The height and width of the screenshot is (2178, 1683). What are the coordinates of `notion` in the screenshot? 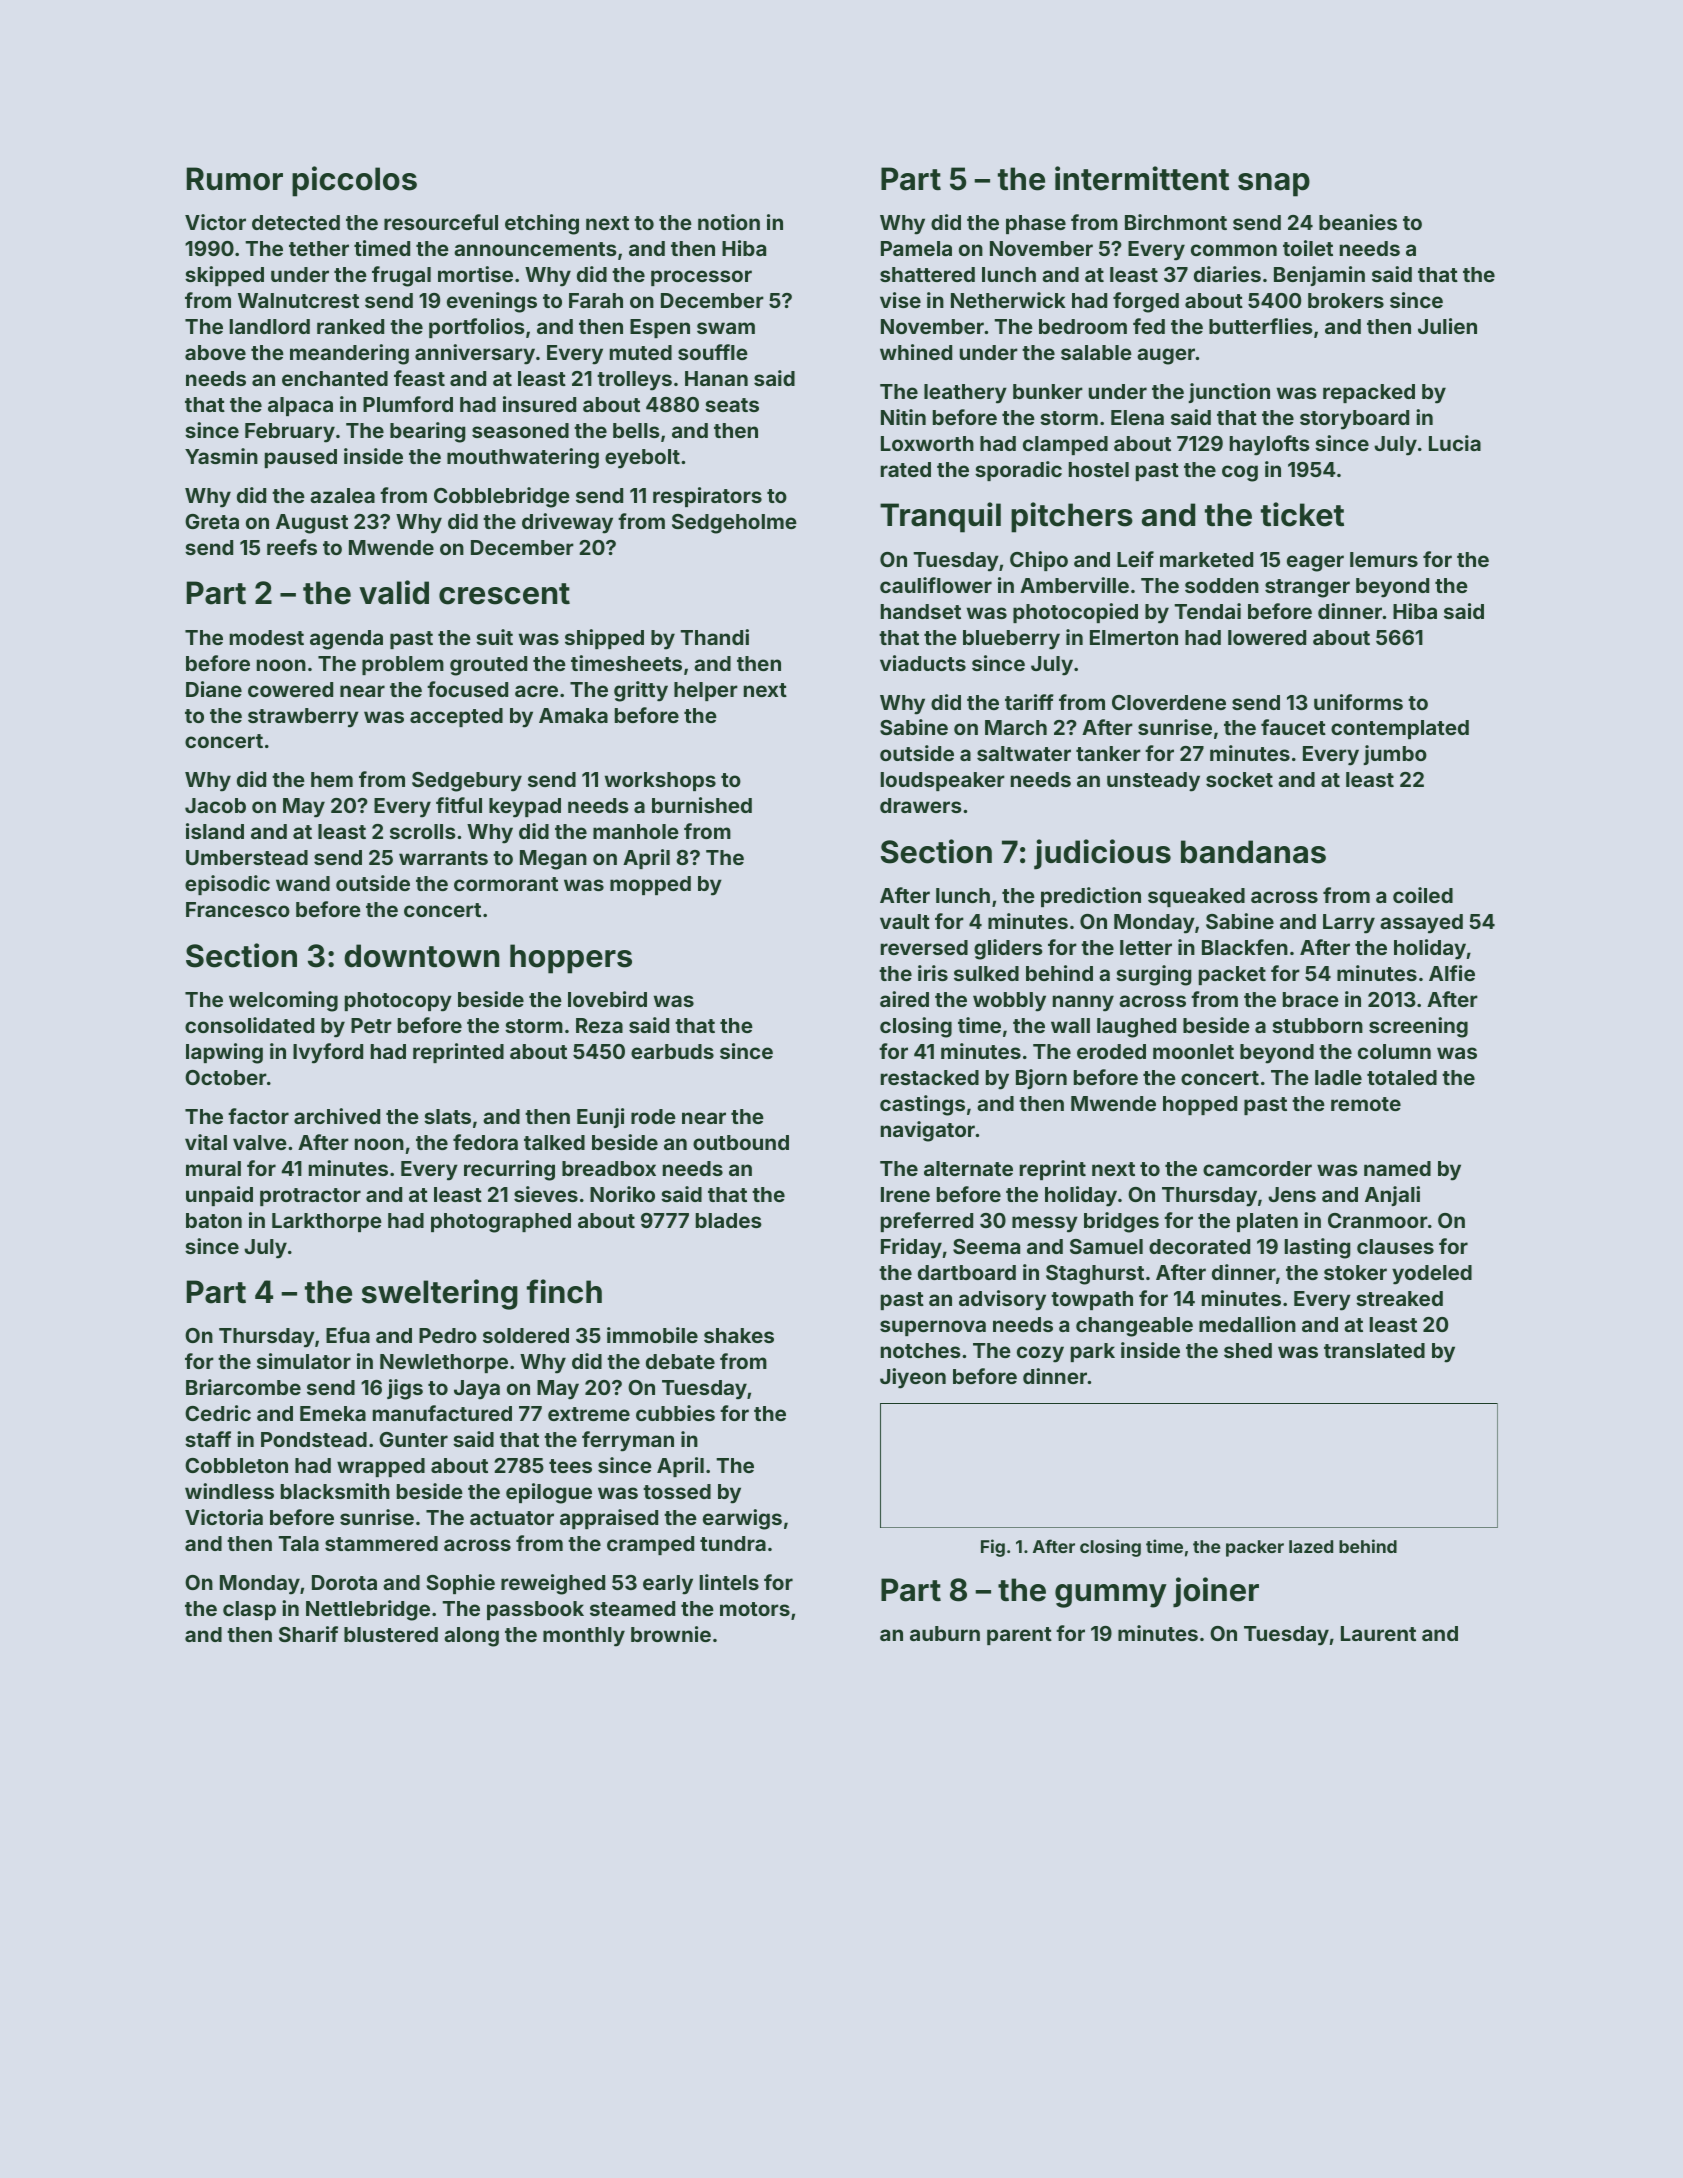 It's located at (729, 222).
